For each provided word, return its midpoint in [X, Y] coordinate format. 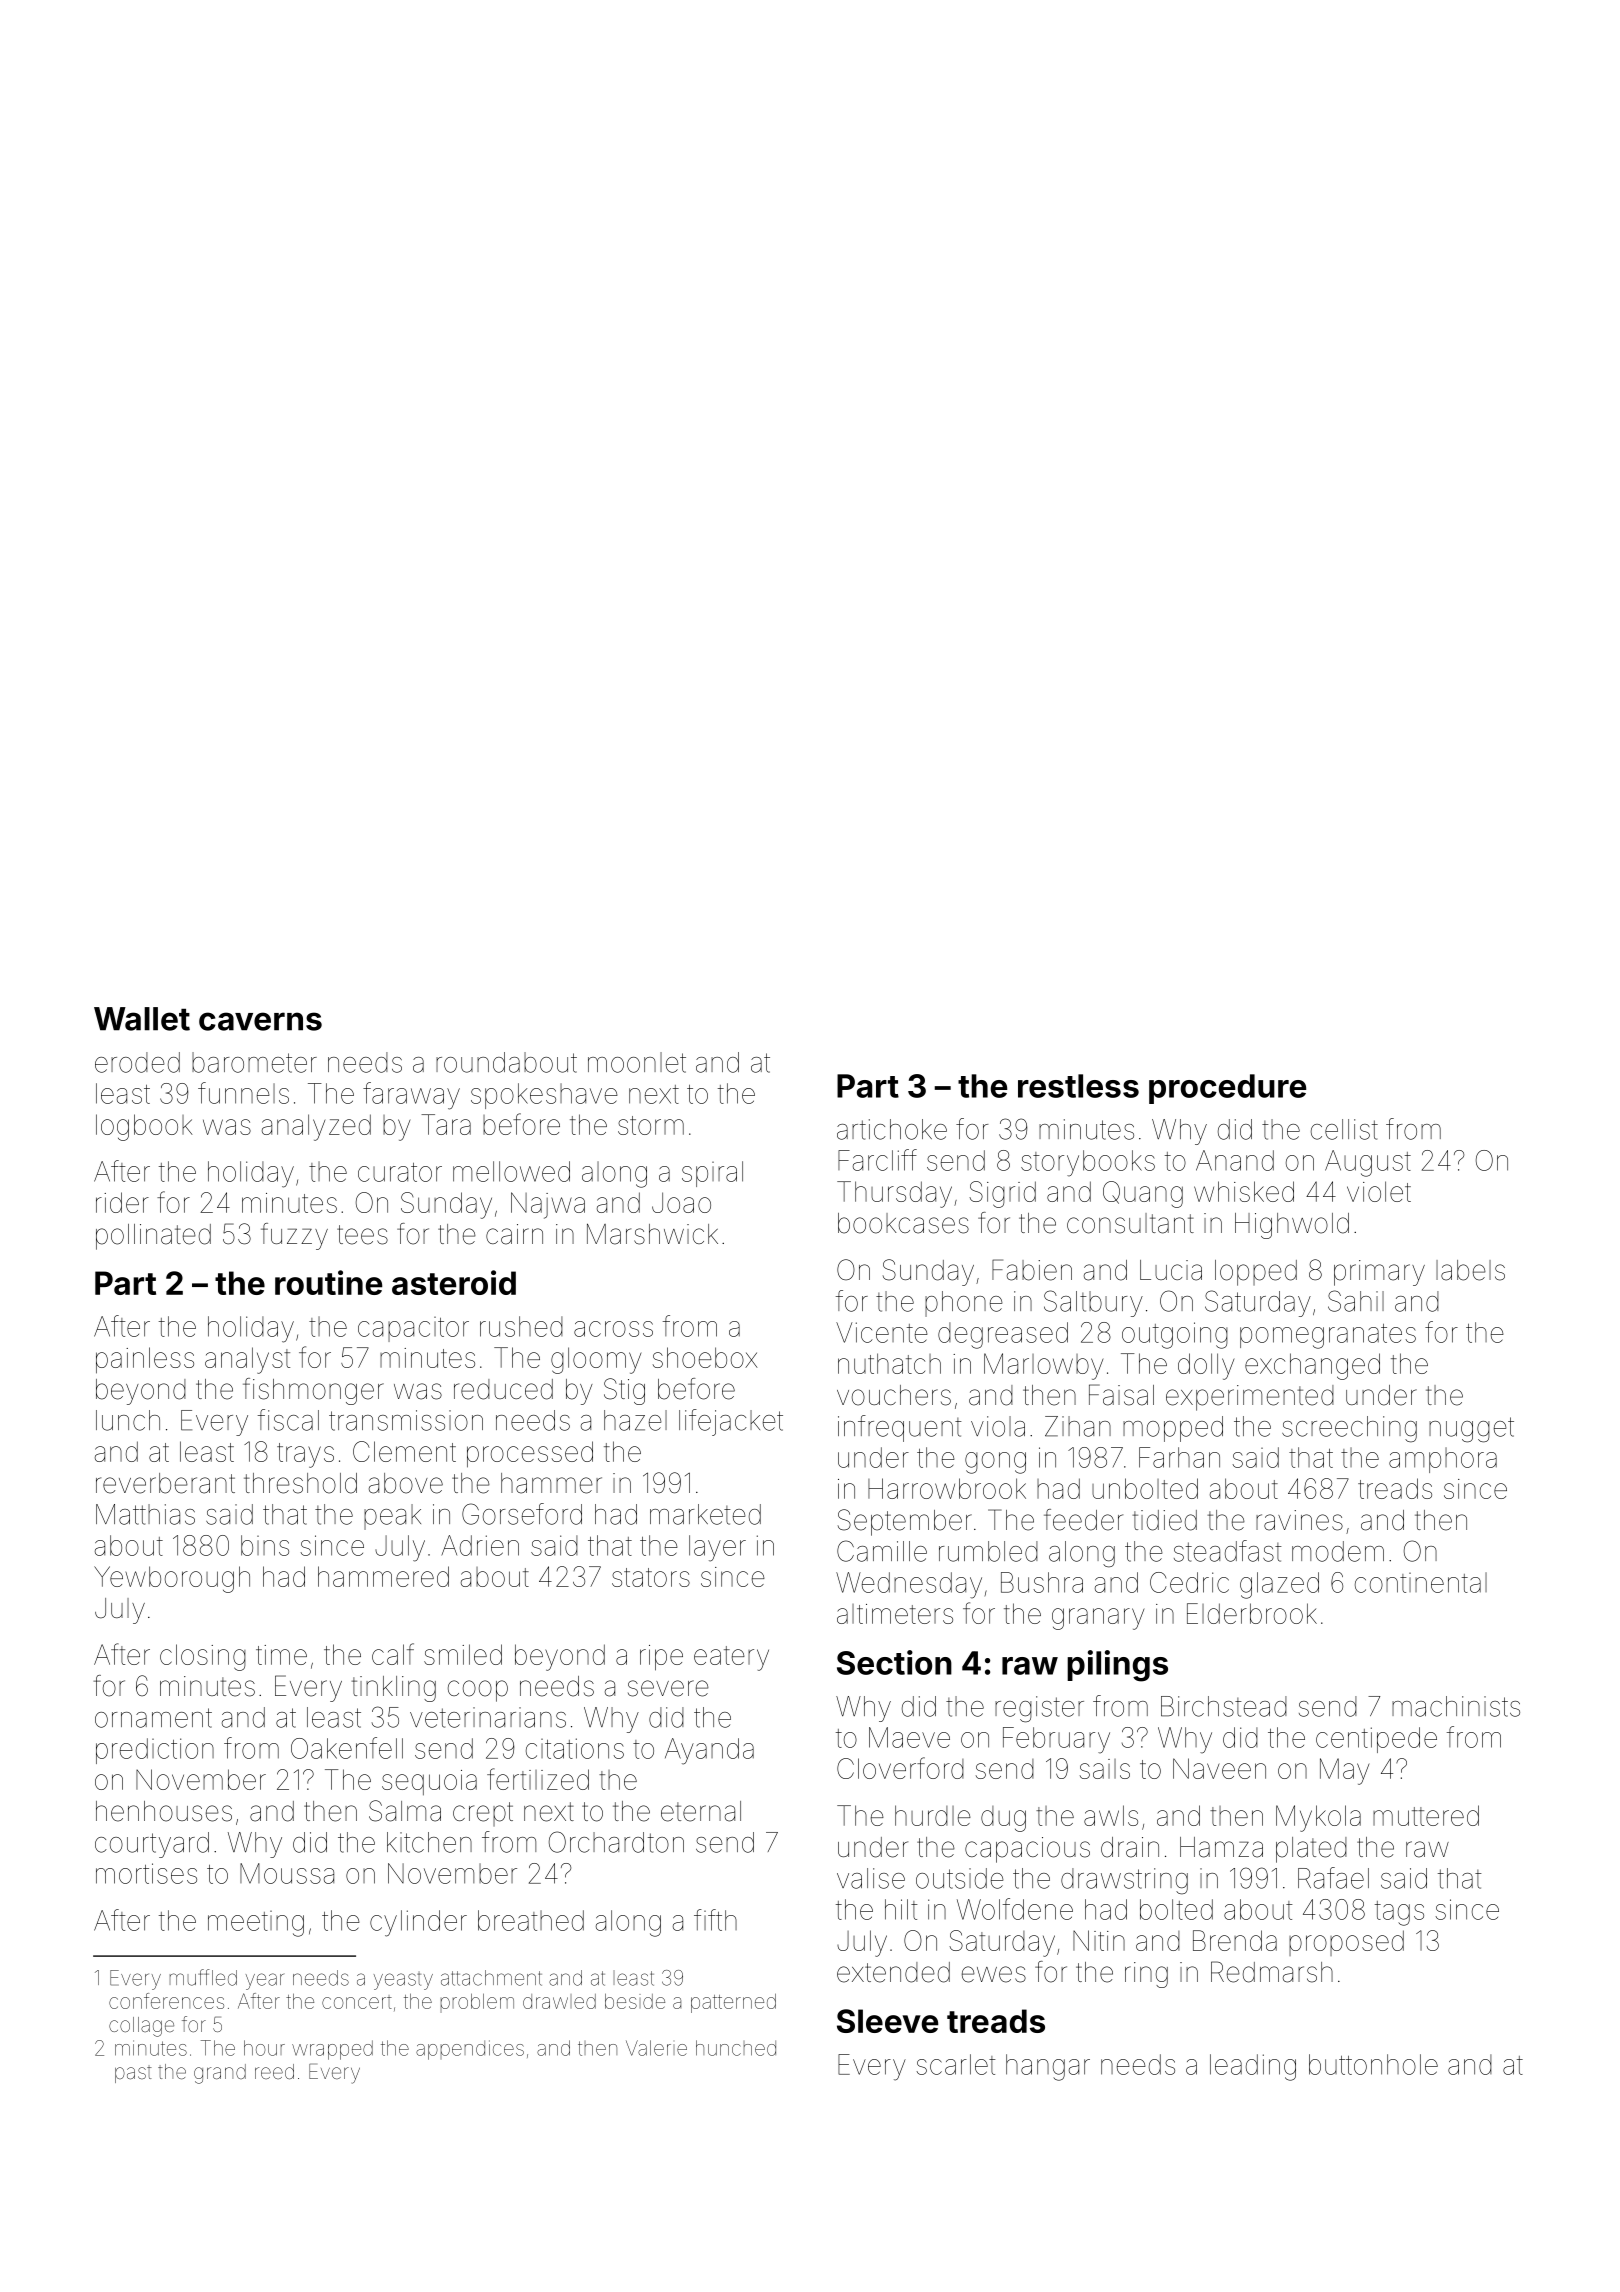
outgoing [1175, 1335]
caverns [260, 1021]
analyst [247, 1360]
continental [1421, 1582]
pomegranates [1328, 1336]
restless [1078, 1086]
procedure [1227, 1089]
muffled [203, 1977]
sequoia [429, 1782]
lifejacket [731, 1422]
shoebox [705, 1357]
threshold [300, 1483]
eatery [731, 1658]
